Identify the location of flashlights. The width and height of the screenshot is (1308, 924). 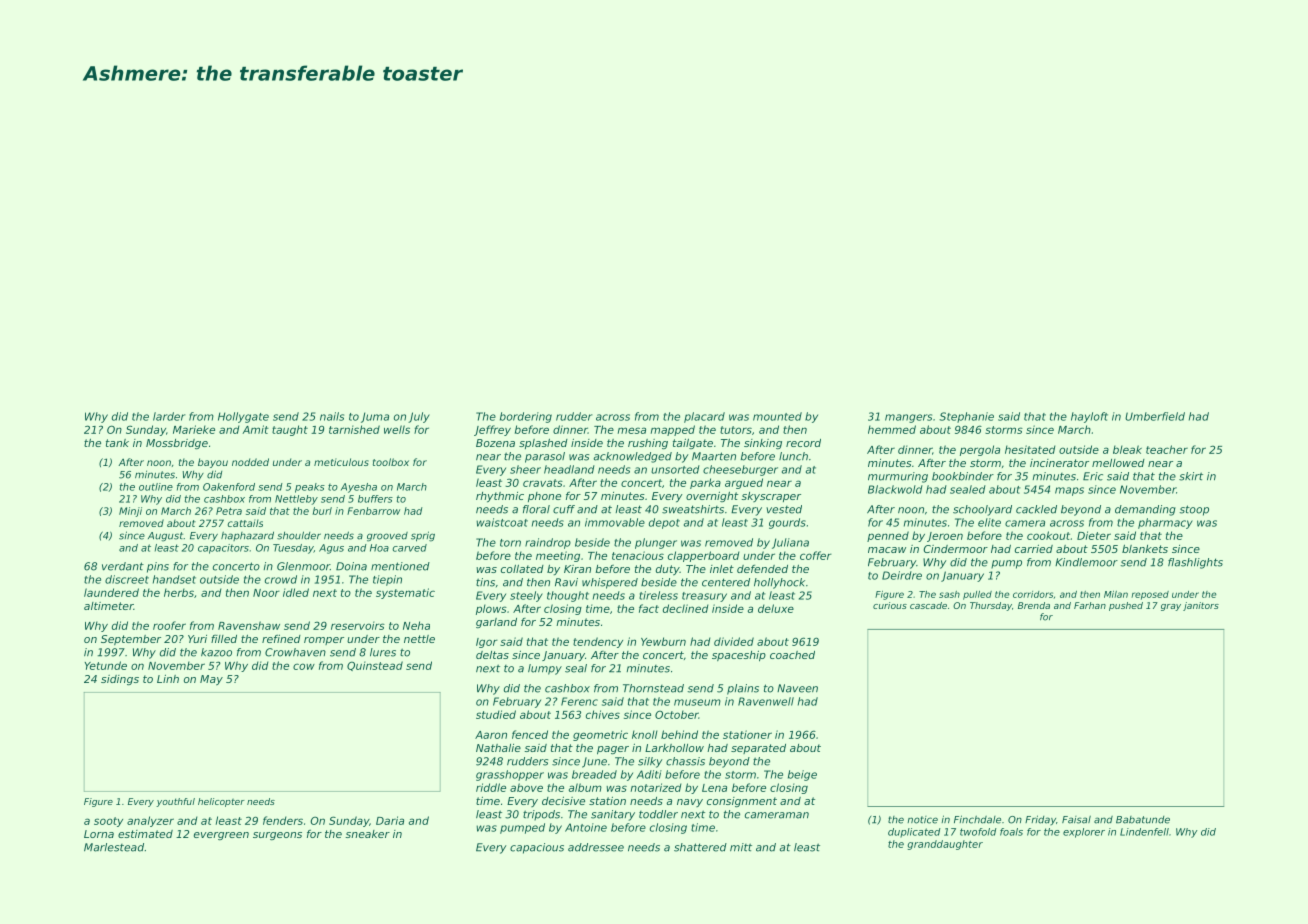
(1195, 563).
